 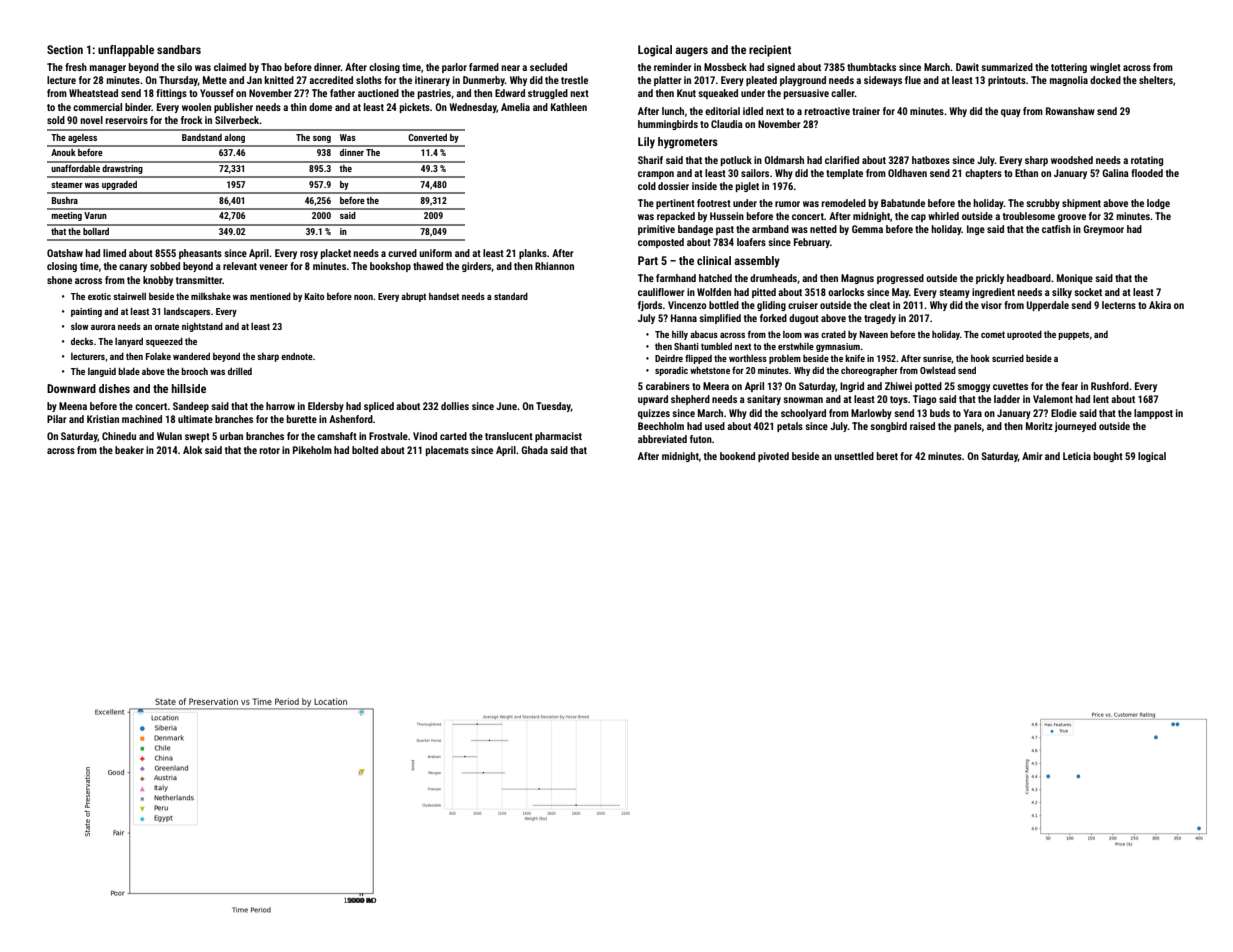 What do you see at coordinates (900, 279) in the screenshot?
I see `progressed` at bounding box center [900, 279].
